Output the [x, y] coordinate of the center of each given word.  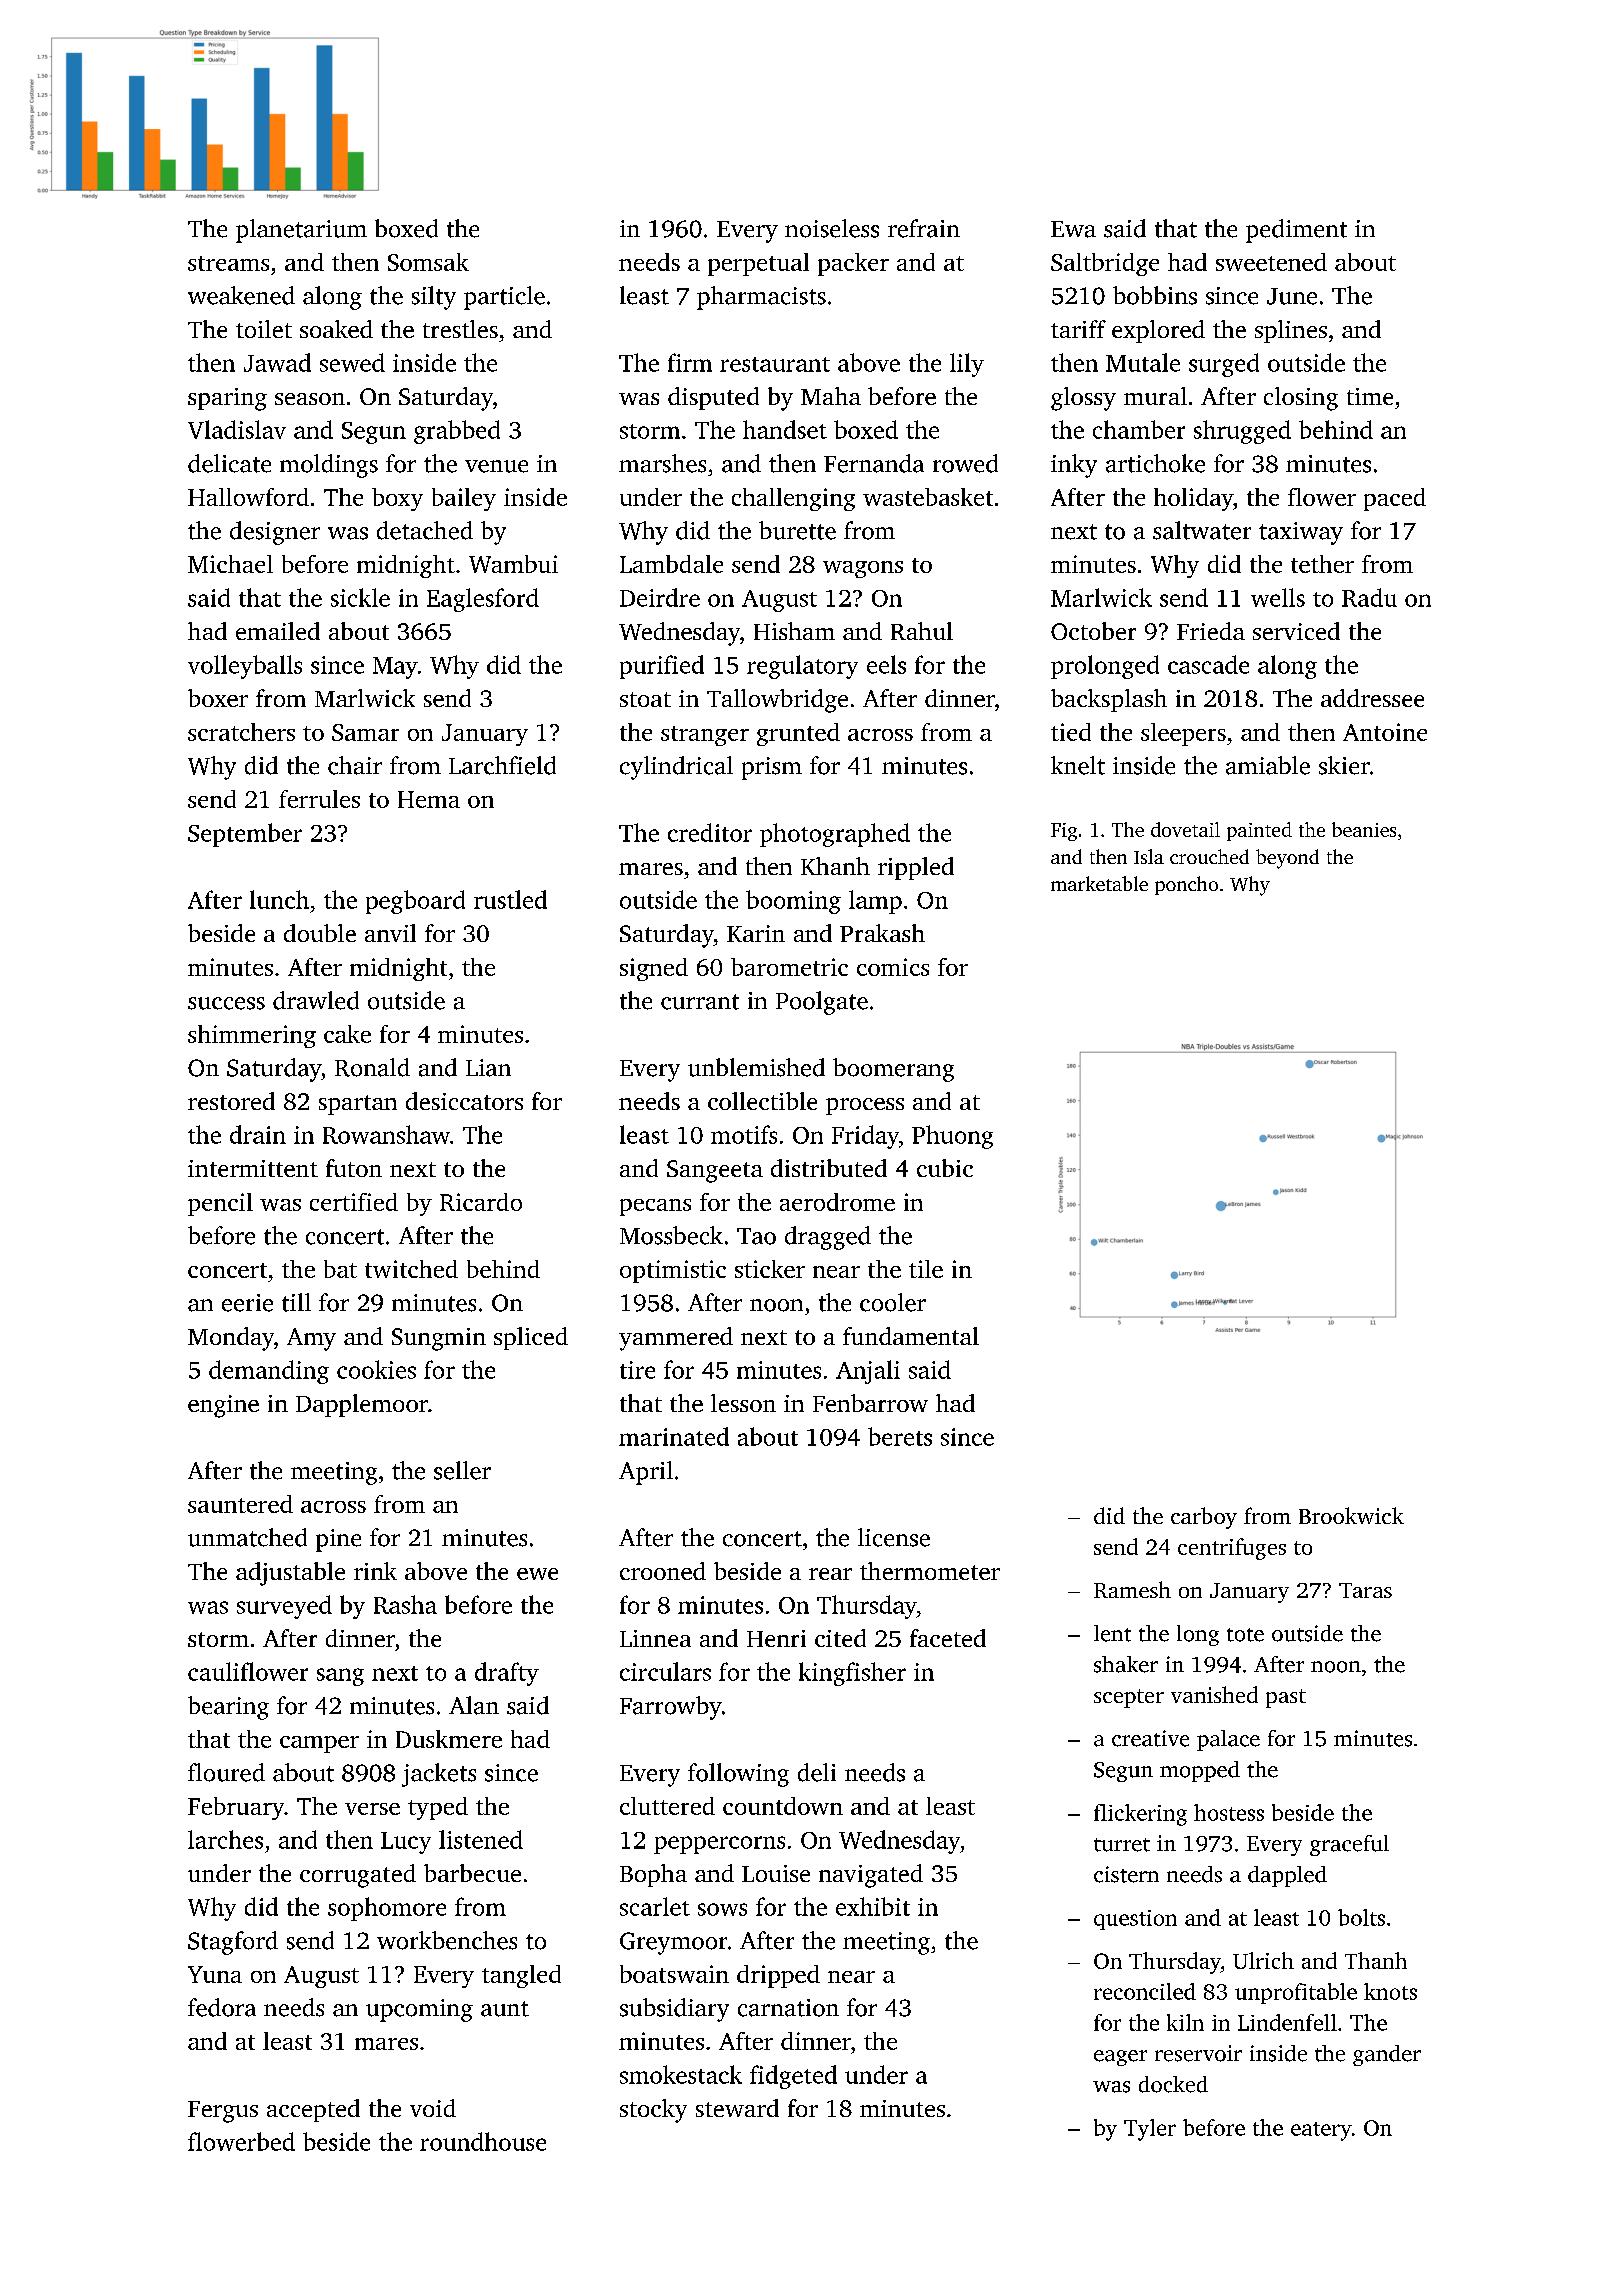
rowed [965, 463]
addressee [1372, 698]
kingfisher [852, 1674]
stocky [653, 2111]
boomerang [893, 1070]
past [1286, 1698]
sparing [227, 399]
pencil [220, 1204]
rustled [510, 899]
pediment [1296, 231]
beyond [1287, 859]
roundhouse [483, 2141]
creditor [710, 832]
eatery [1321, 2131]
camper [319, 1744]
